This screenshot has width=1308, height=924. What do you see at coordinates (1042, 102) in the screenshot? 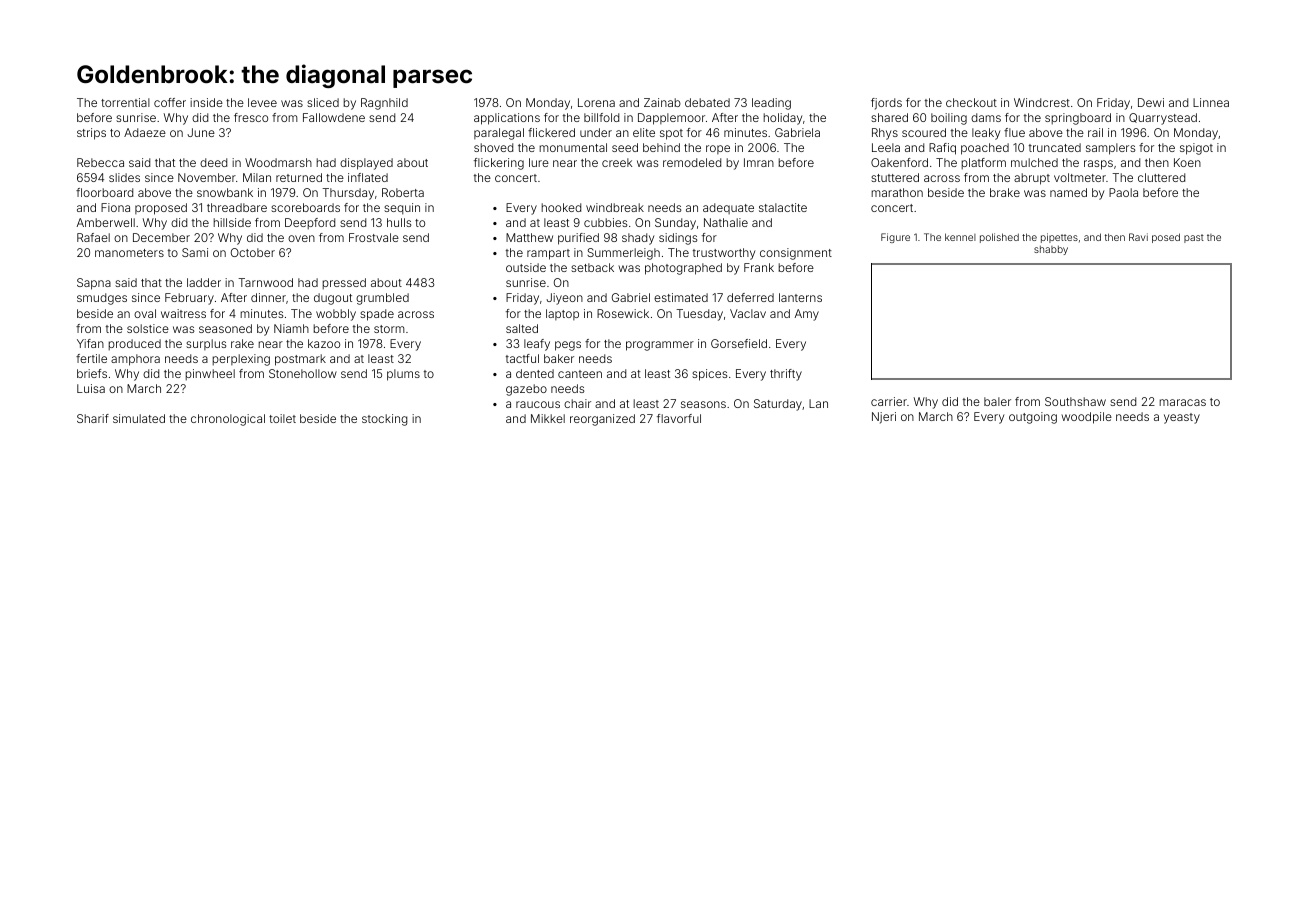
I see `Windcrest` at bounding box center [1042, 102].
